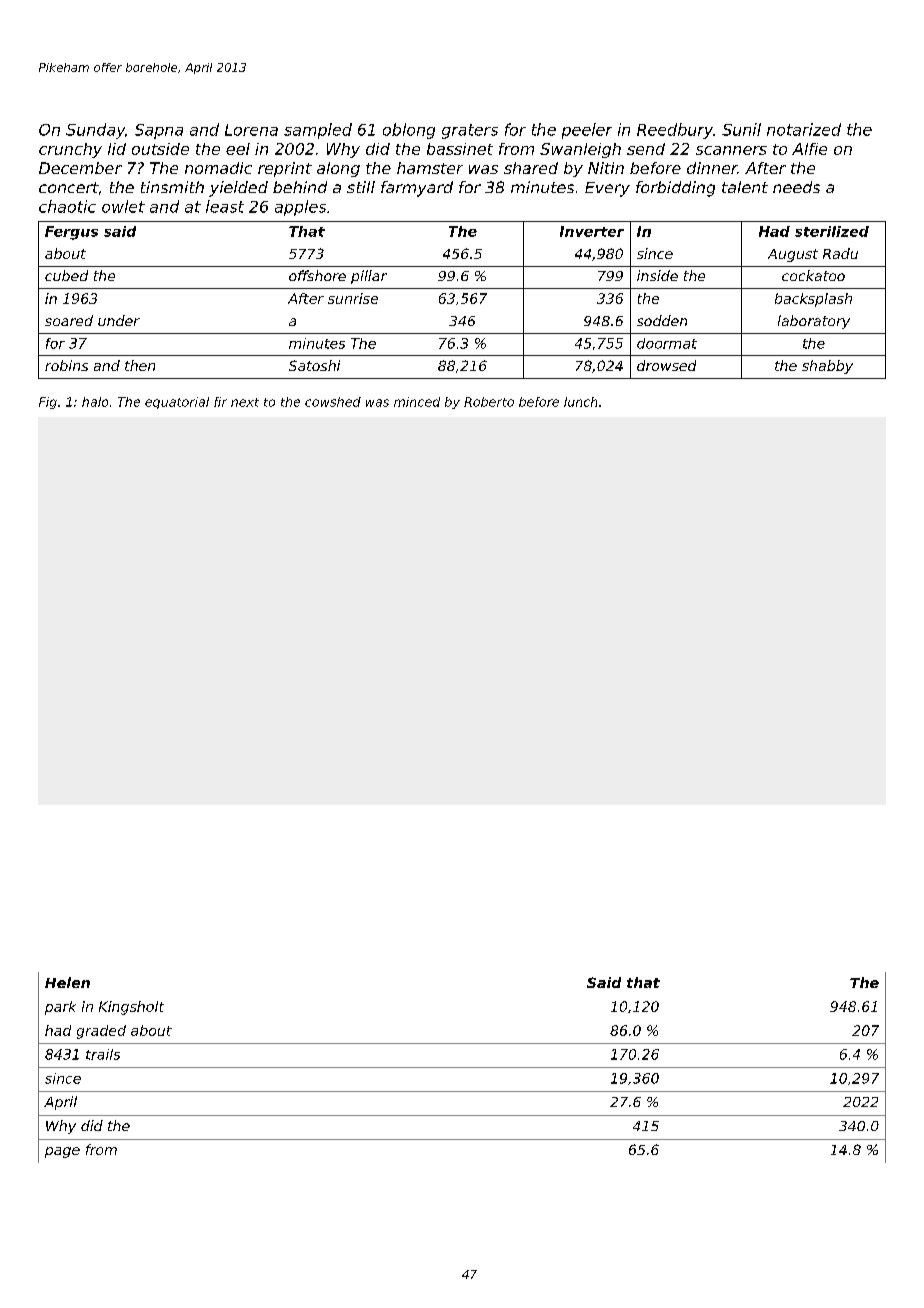 The width and height of the document is (924, 1308). I want to click on Helen, so click(67, 982).
